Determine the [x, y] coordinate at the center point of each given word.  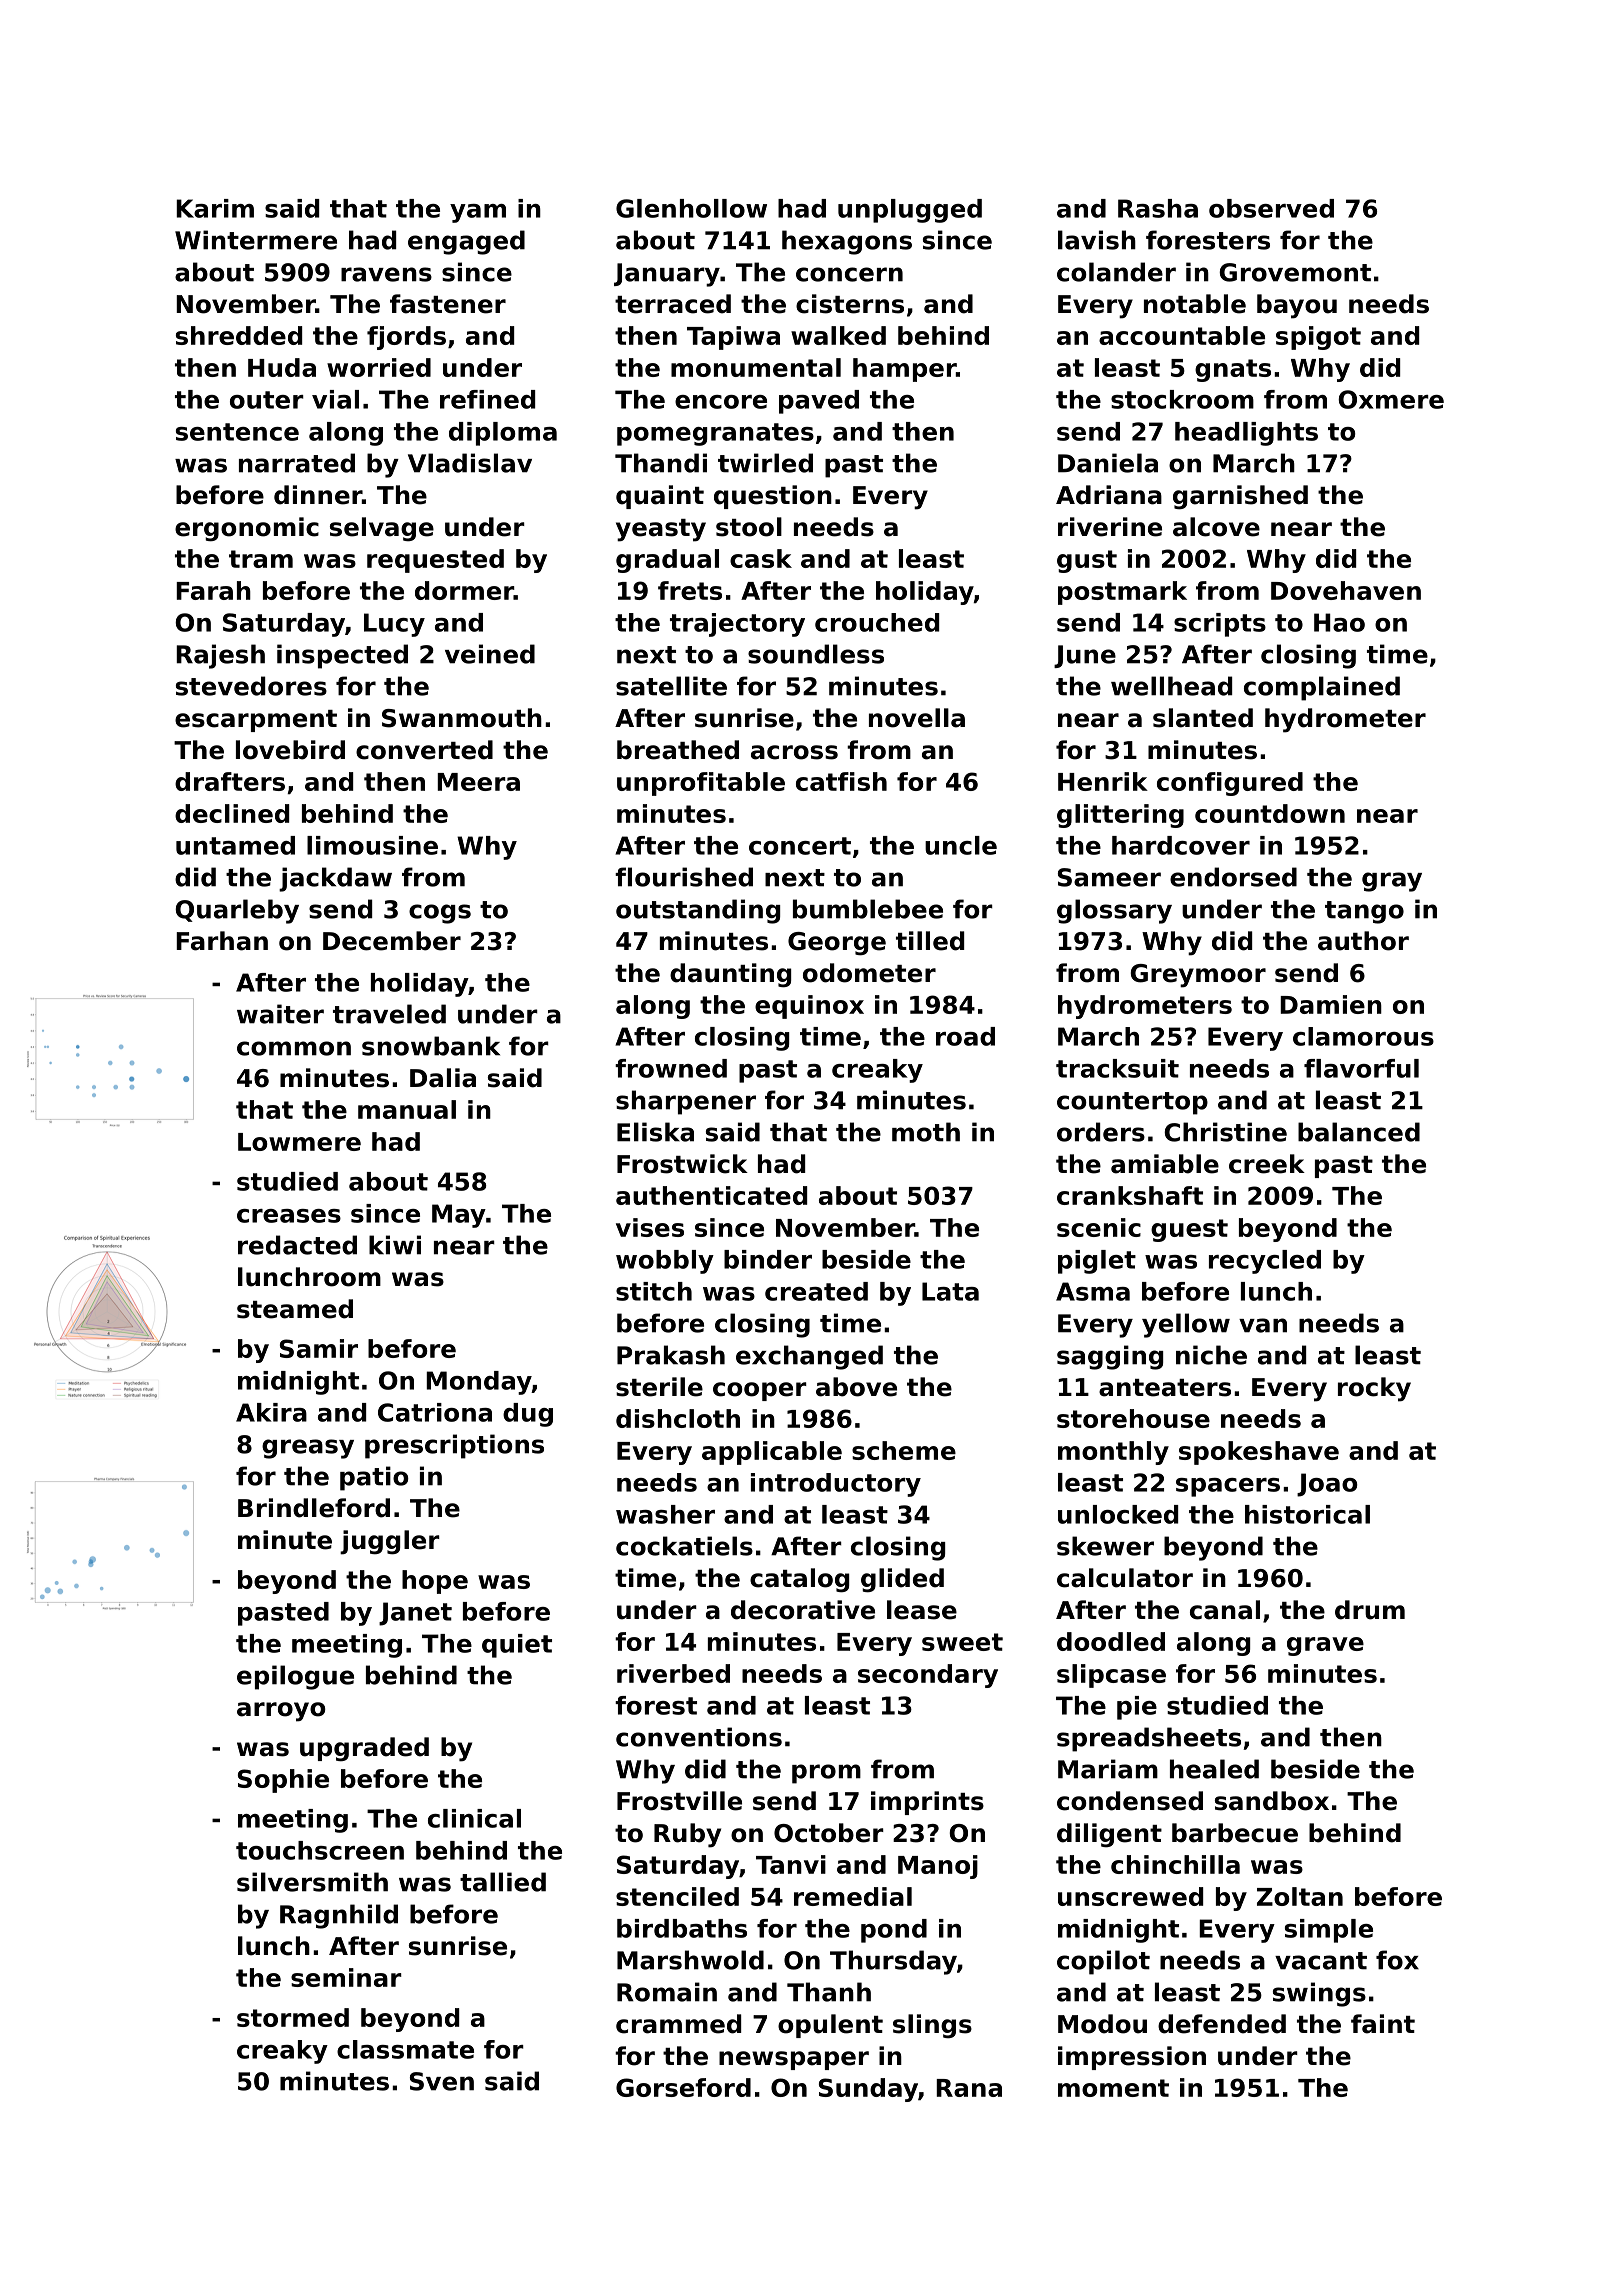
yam [478, 213]
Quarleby [237, 911]
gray [1392, 882]
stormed [293, 2017]
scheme [904, 1450]
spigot [1318, 338]
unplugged [910, 211]
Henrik [1103, 781]
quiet [517, 1646]
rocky [1374, 1389]
